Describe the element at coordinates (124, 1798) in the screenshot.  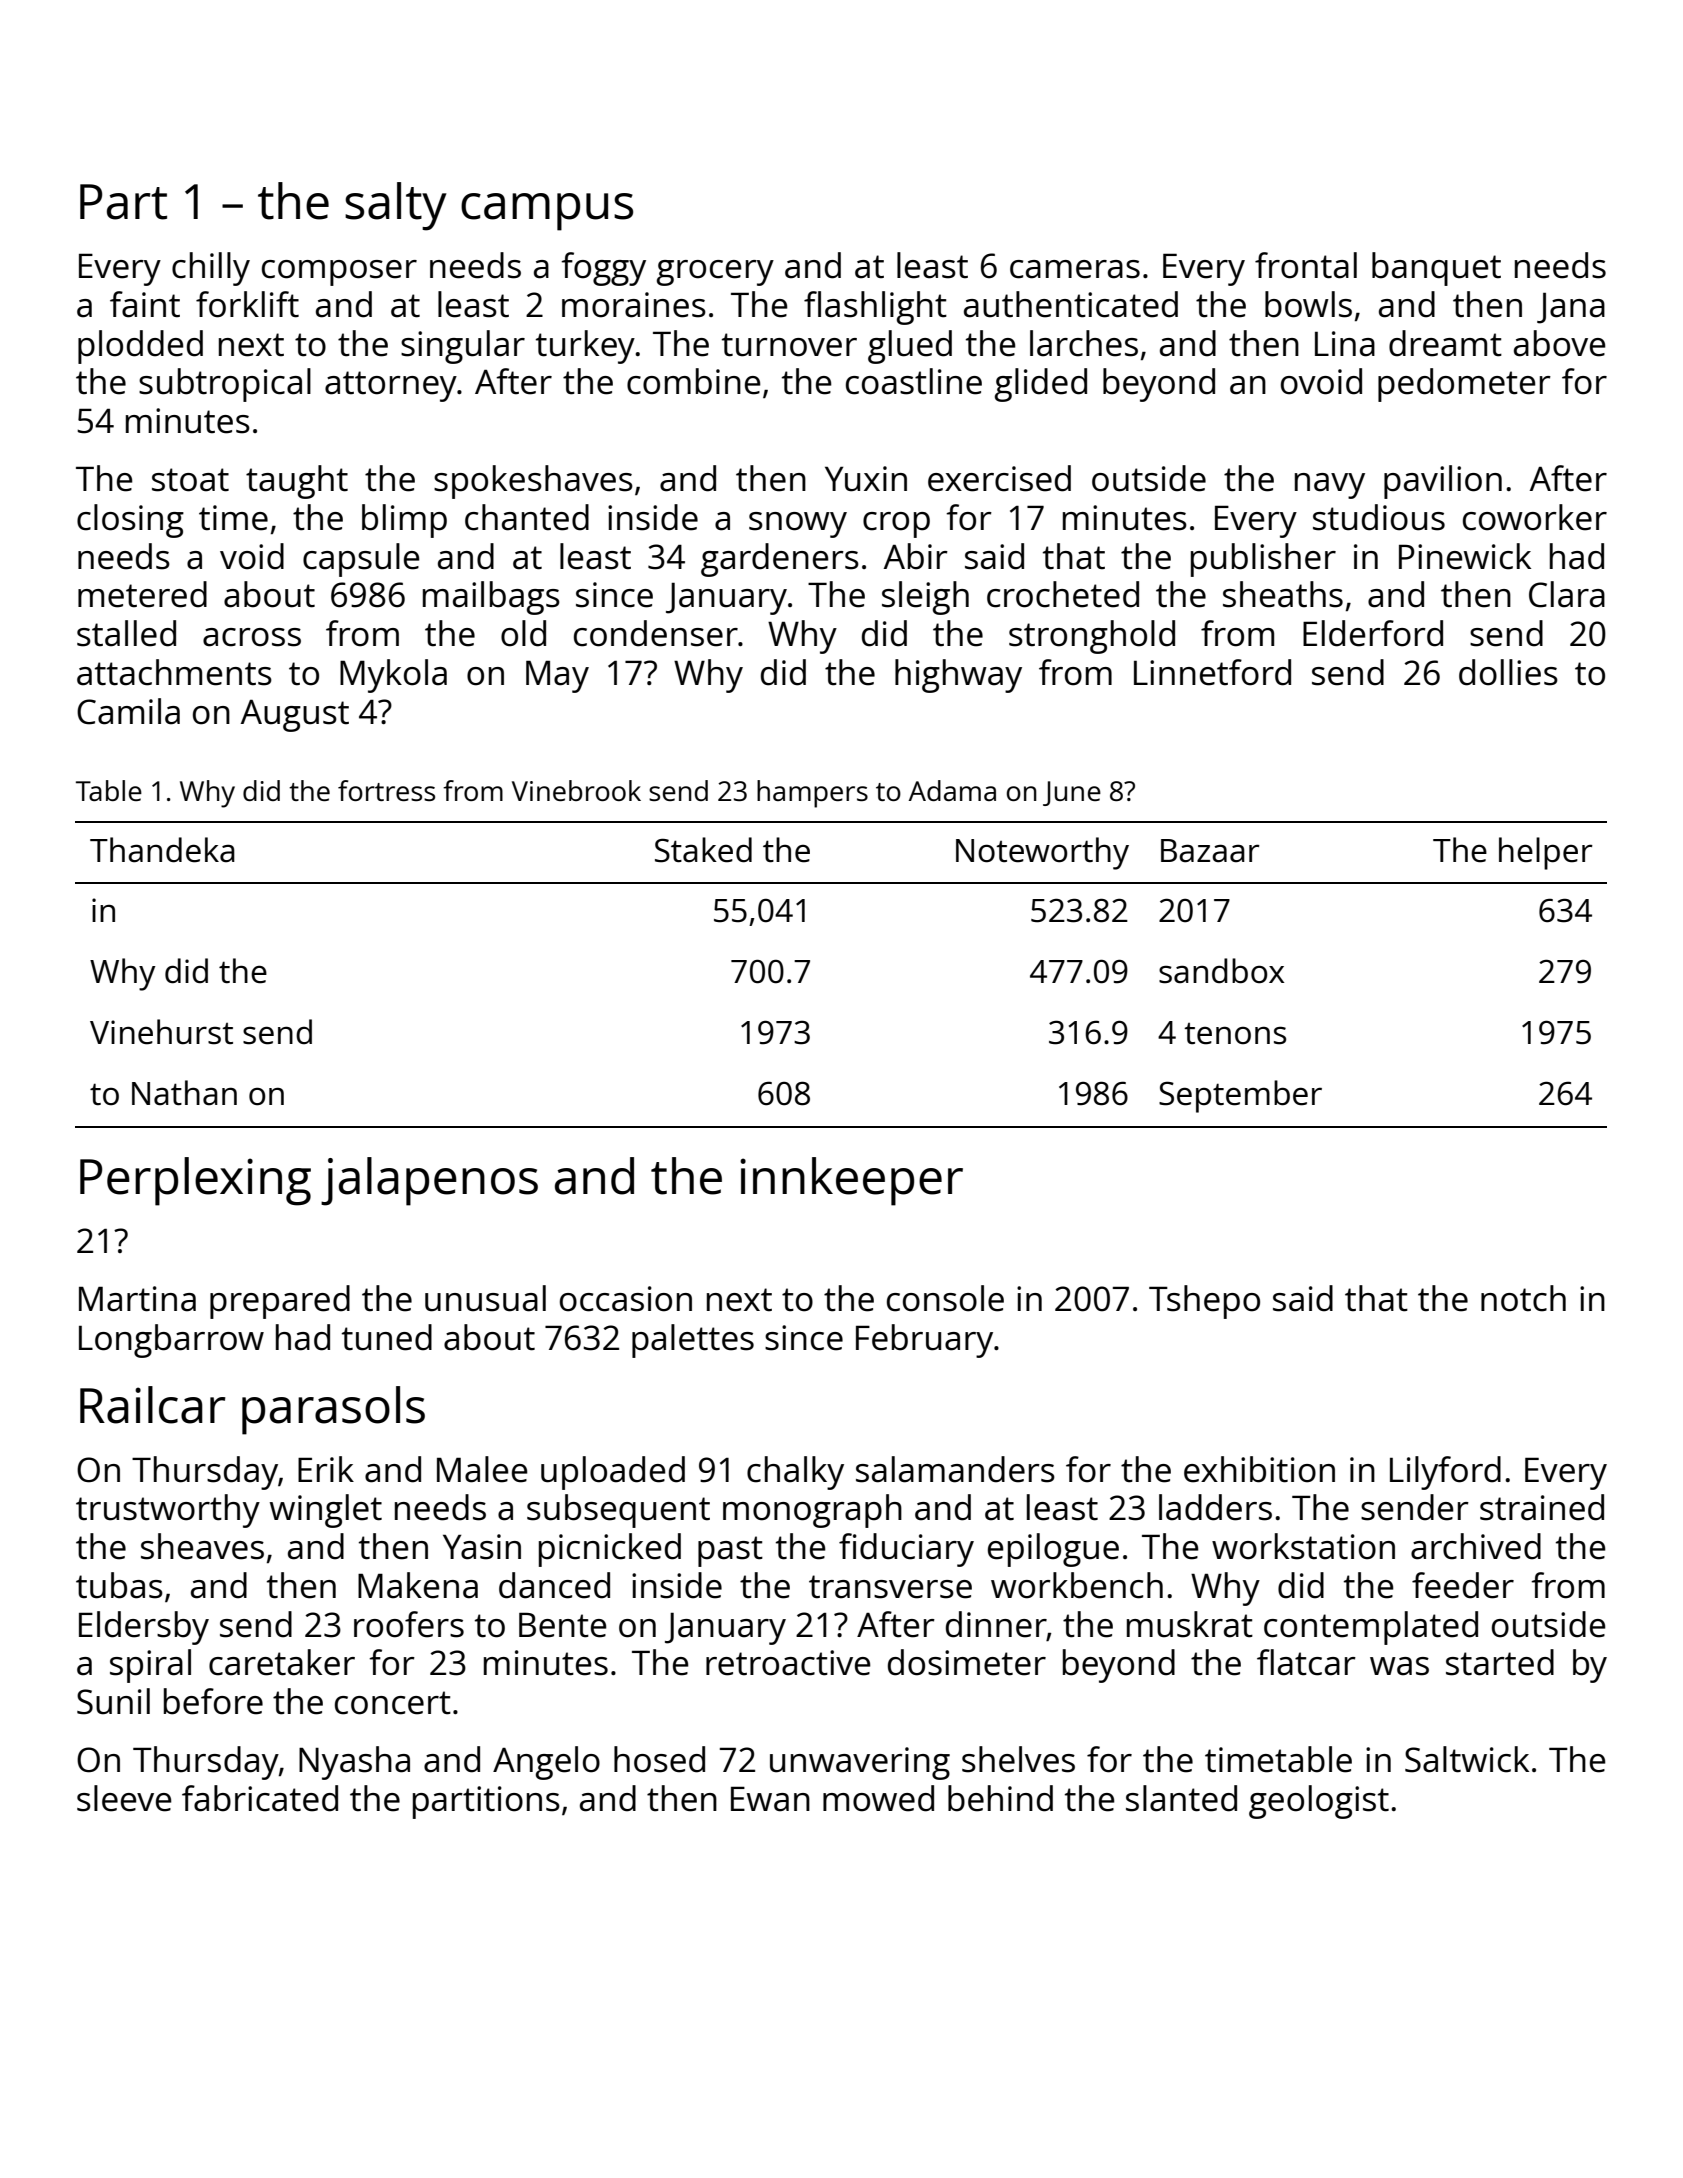
I see `sleeve` at that location.
